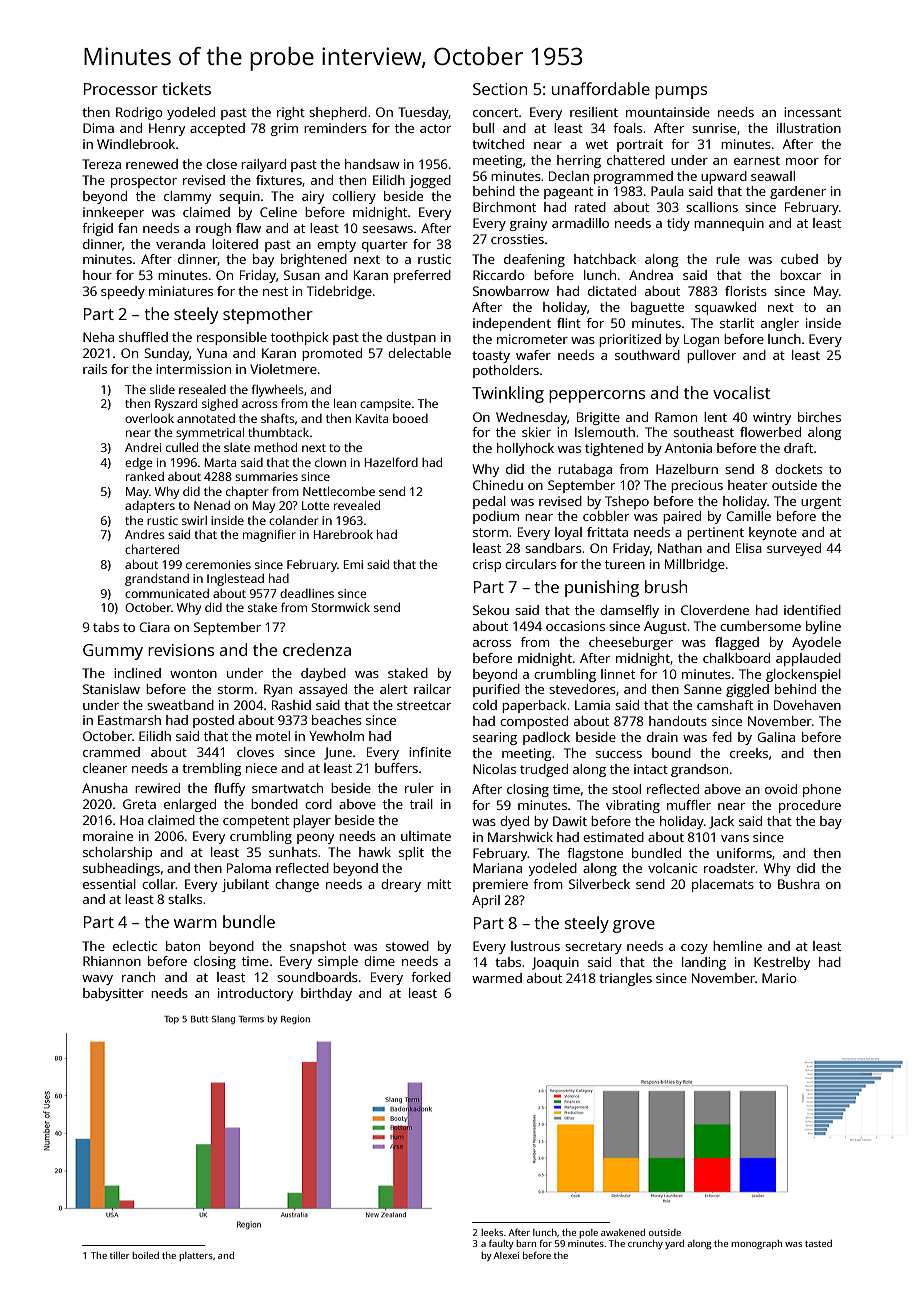 This screenshot has height=1308, width=924. What do you see at coordinates (127, 228) in the screenshot?
I see `fan` at bounding box center [127, 228].
